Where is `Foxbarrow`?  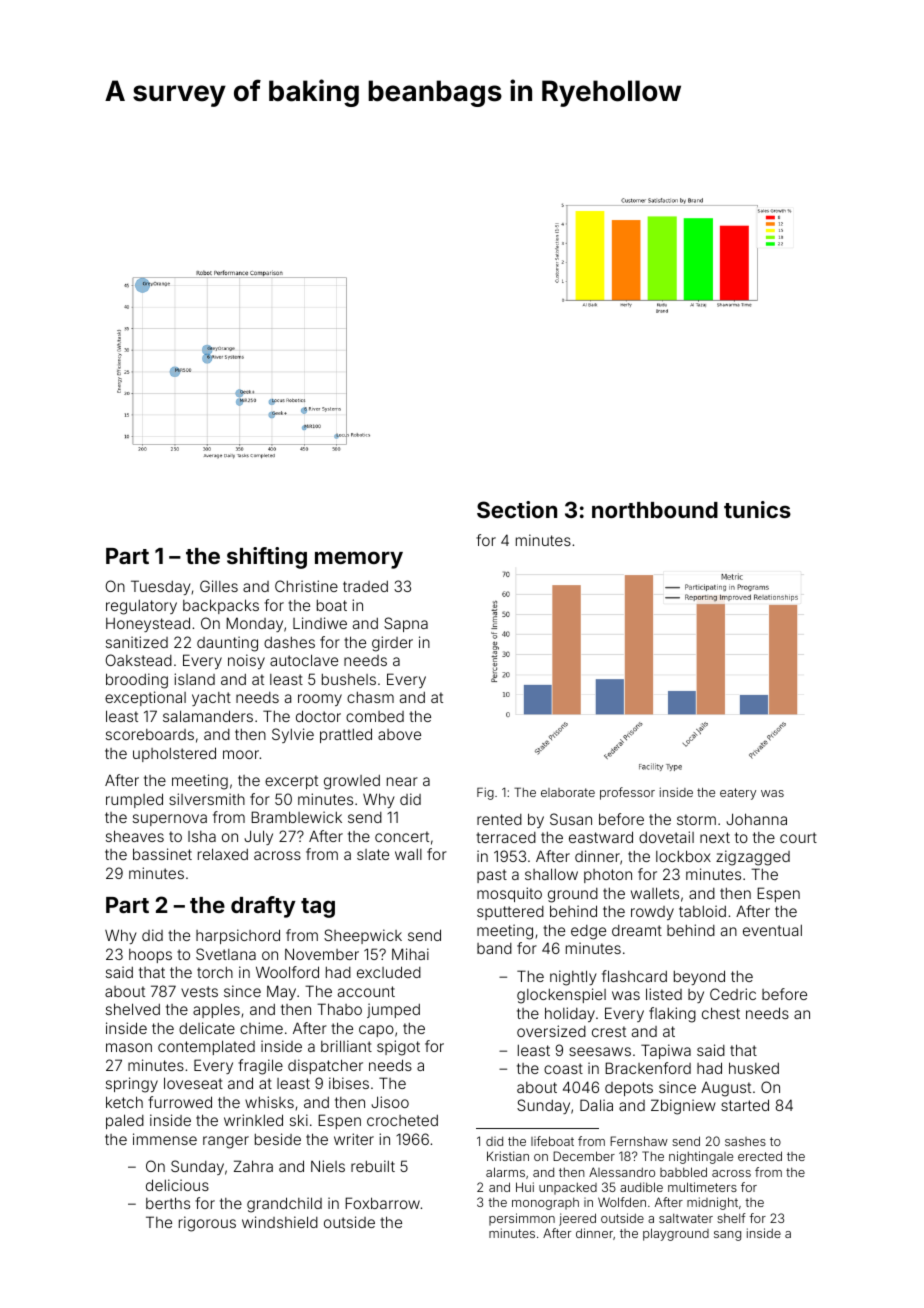
Foxbarrow is located at coordinates (382, 1203).
